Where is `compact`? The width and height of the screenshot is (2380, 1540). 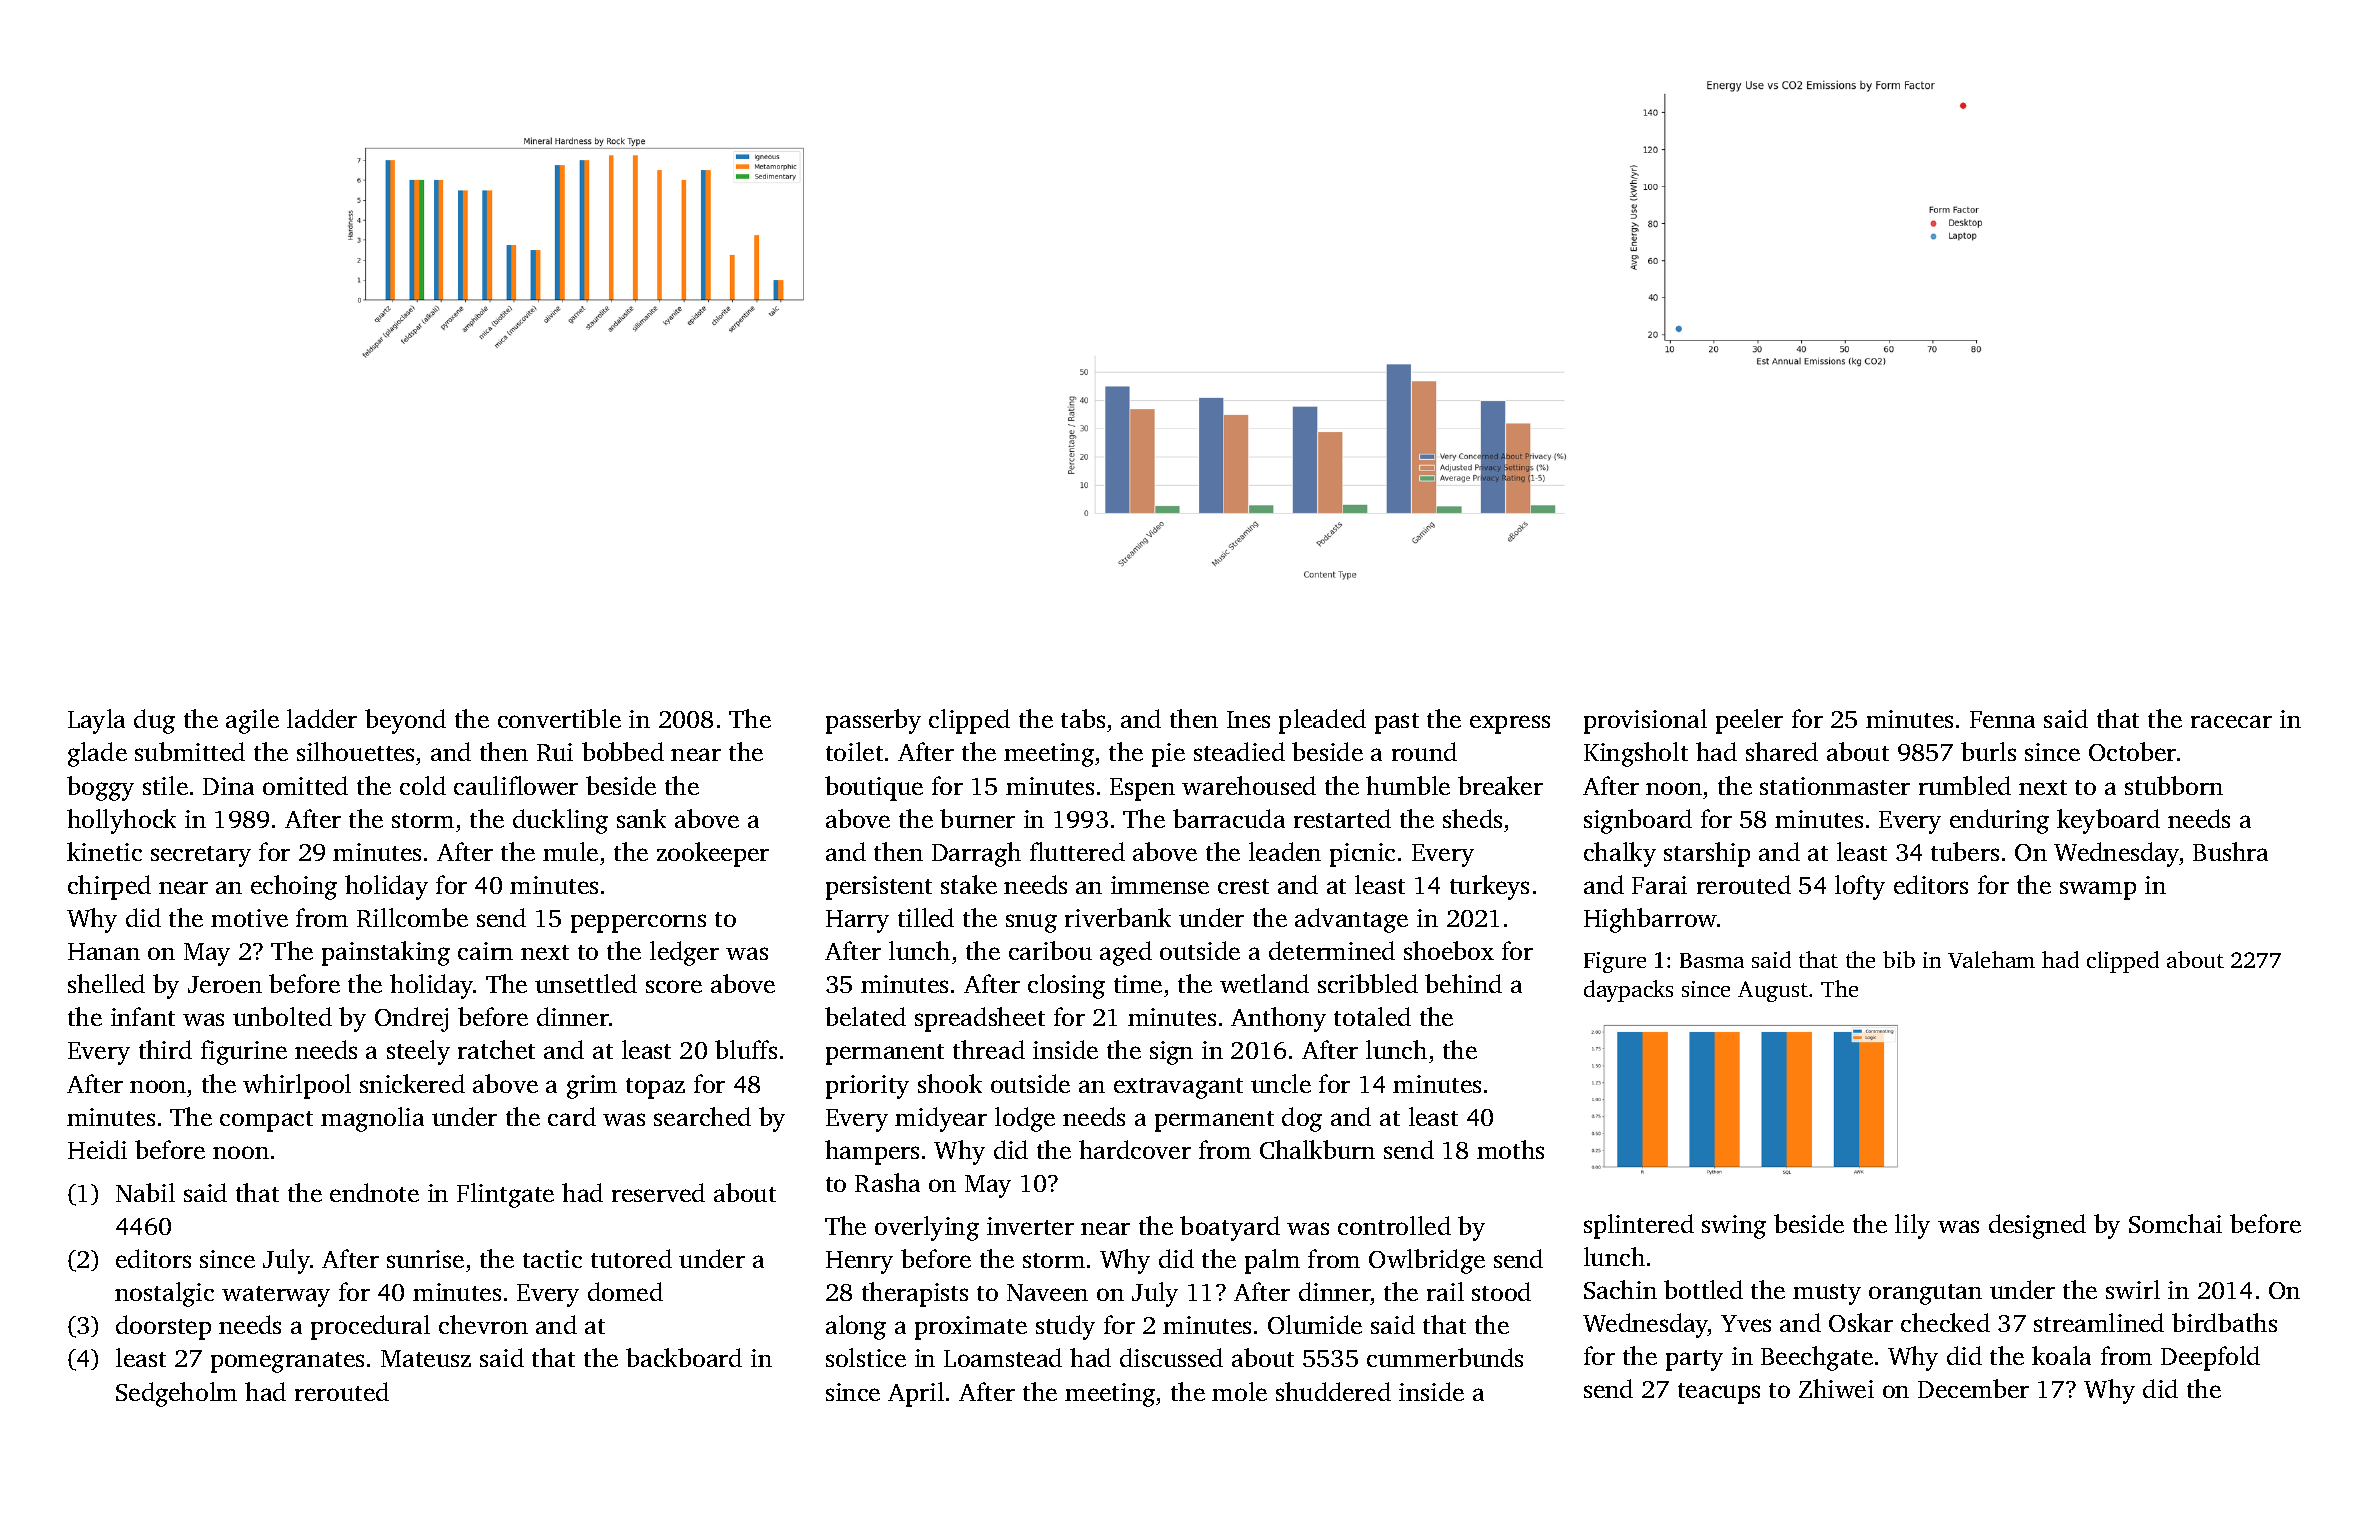
compact is located at coordinates (266, 1121).
